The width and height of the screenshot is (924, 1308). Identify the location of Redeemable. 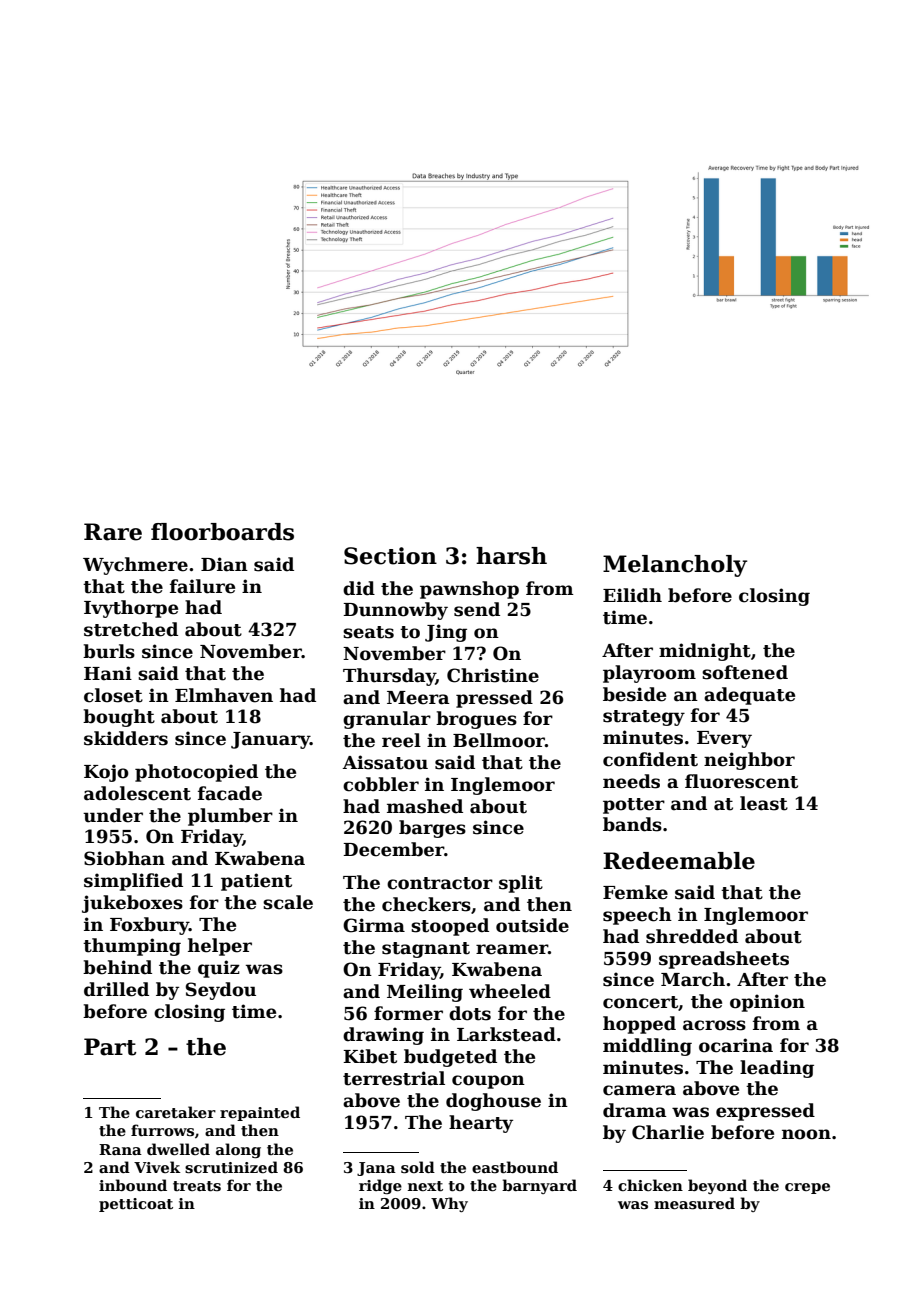
(679, 861).
